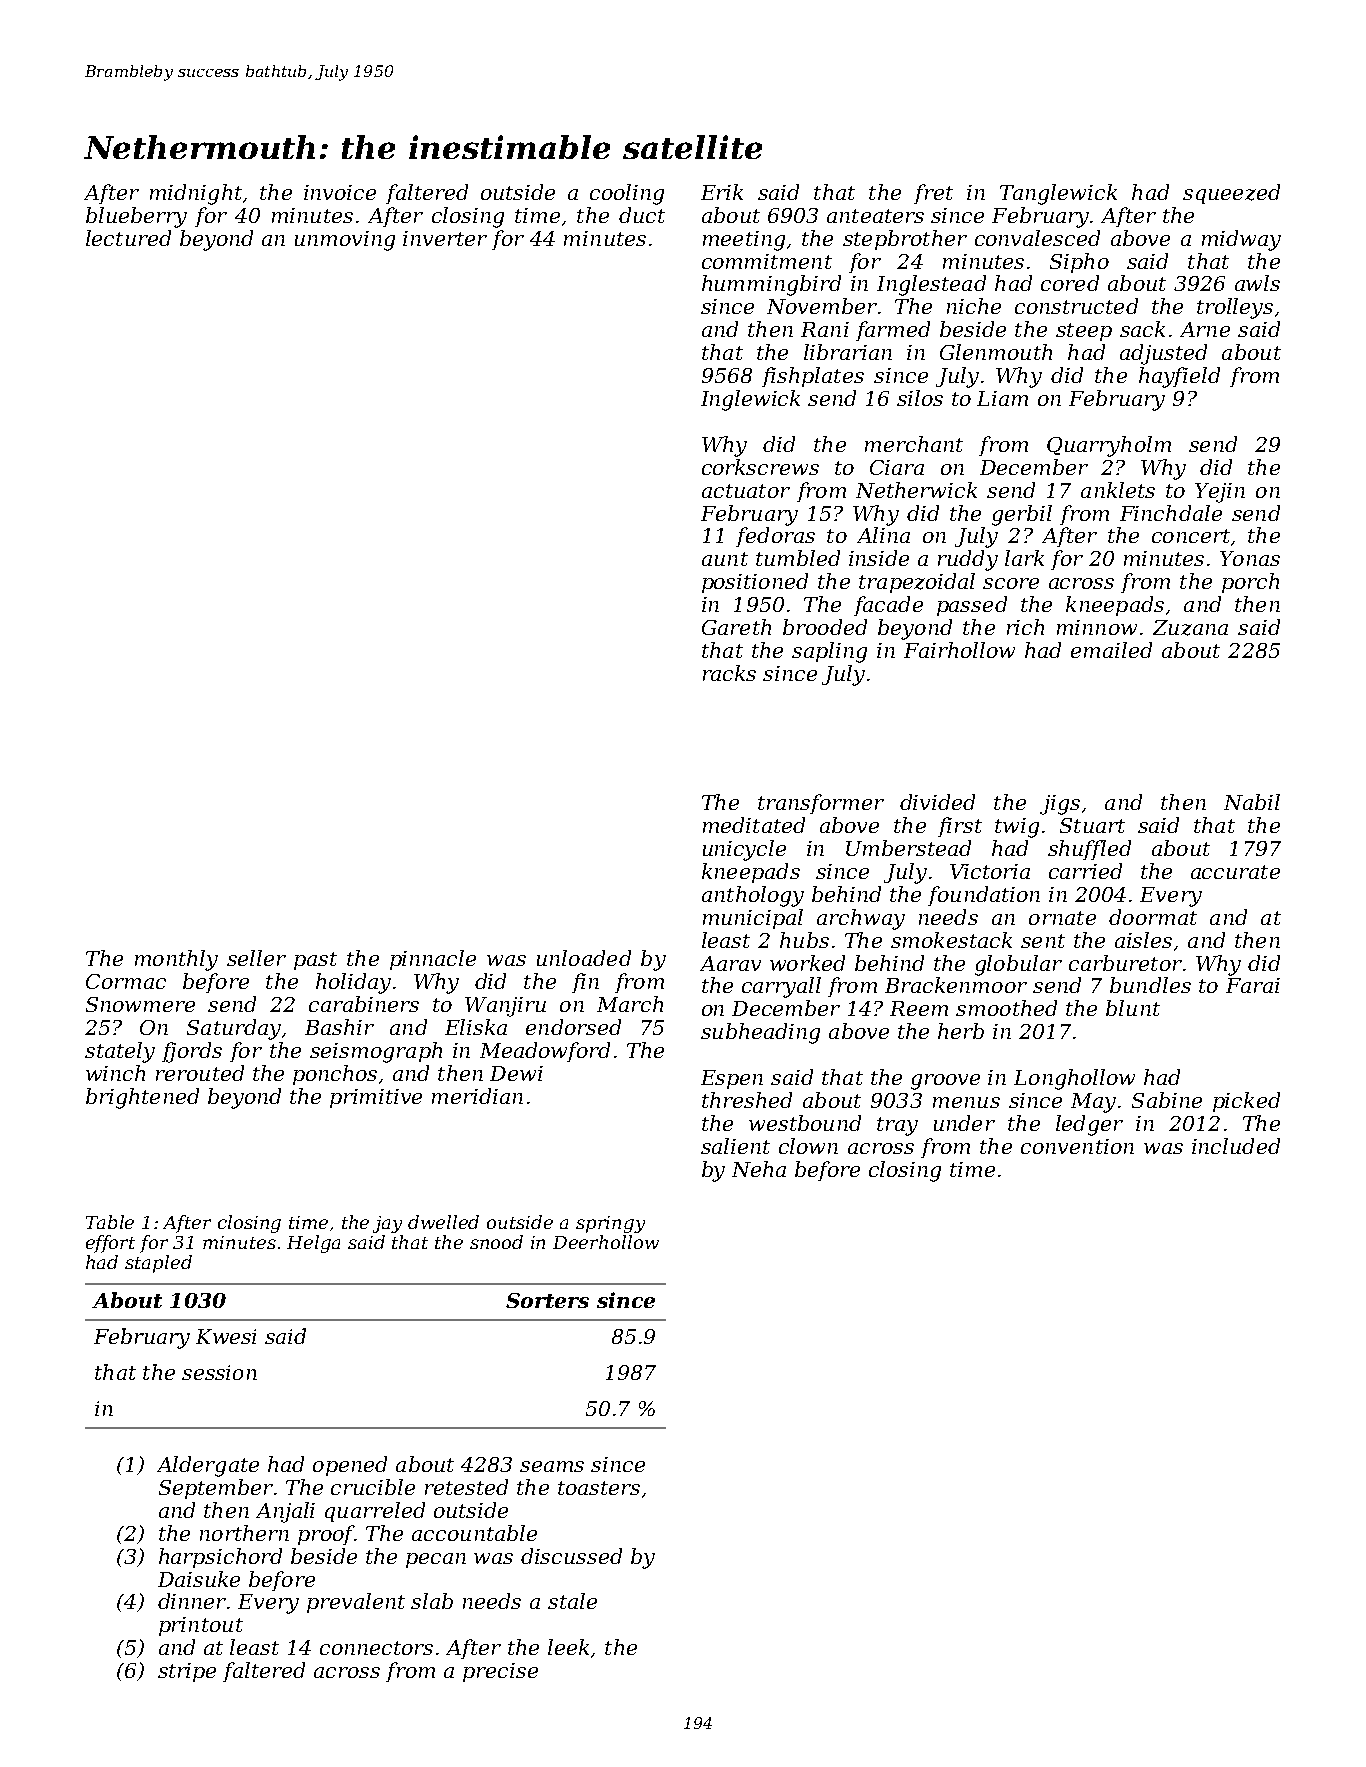  Describe the element at coordinates (746, 491) in the image. I see `actuator` at that location.
